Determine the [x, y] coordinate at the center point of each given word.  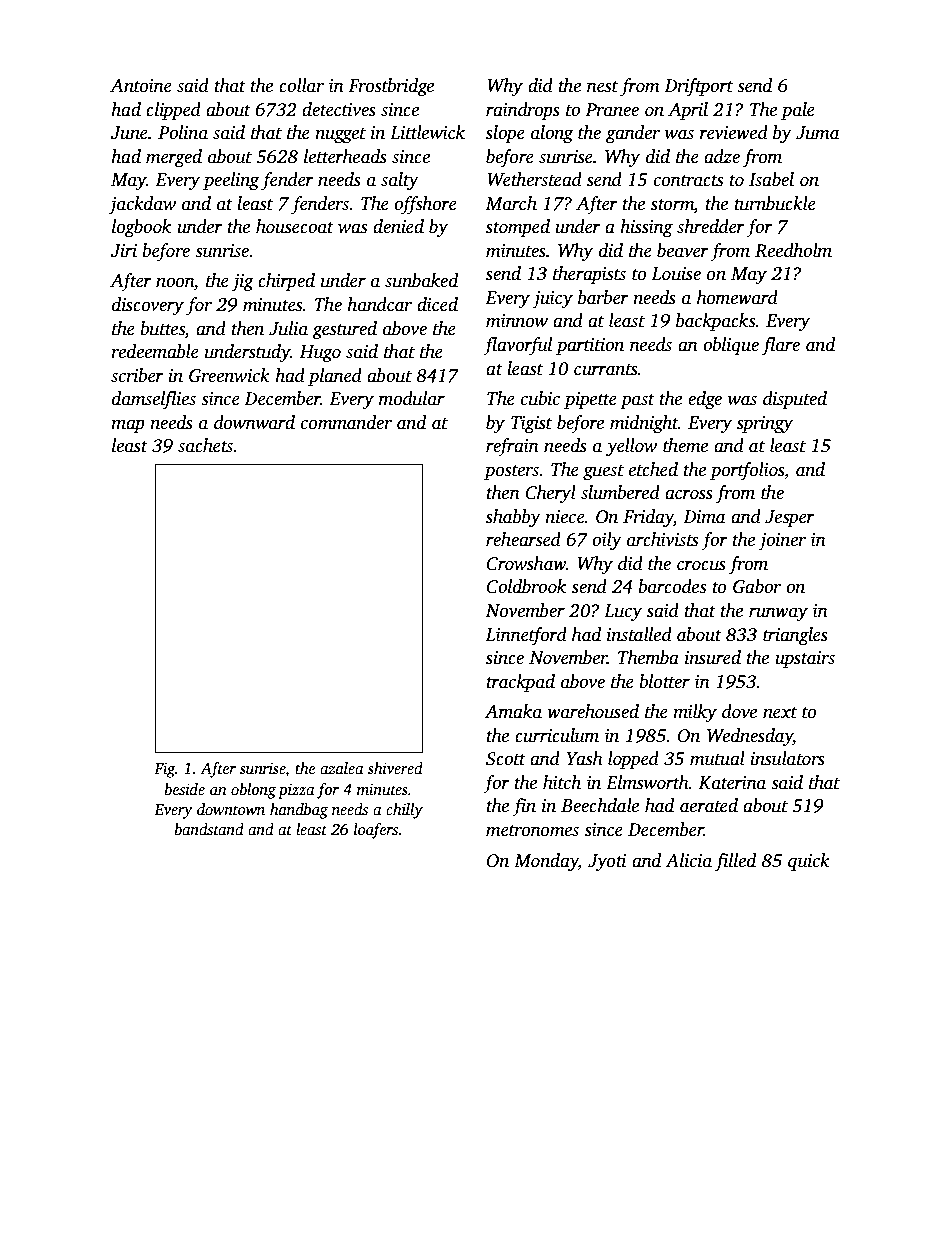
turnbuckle [775, 203]
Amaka [513, 711]
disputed [795, 400]
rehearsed [523, 539]
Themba [648, 657]
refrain [512, 447]
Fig [164, 770]
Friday [648, 518]
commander [346, 422]
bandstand [209, 829]
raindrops [523, 111]
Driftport [699, 87]
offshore [425, 205]
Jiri [124, 251]
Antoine [141, 86]
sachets [206, 445]
